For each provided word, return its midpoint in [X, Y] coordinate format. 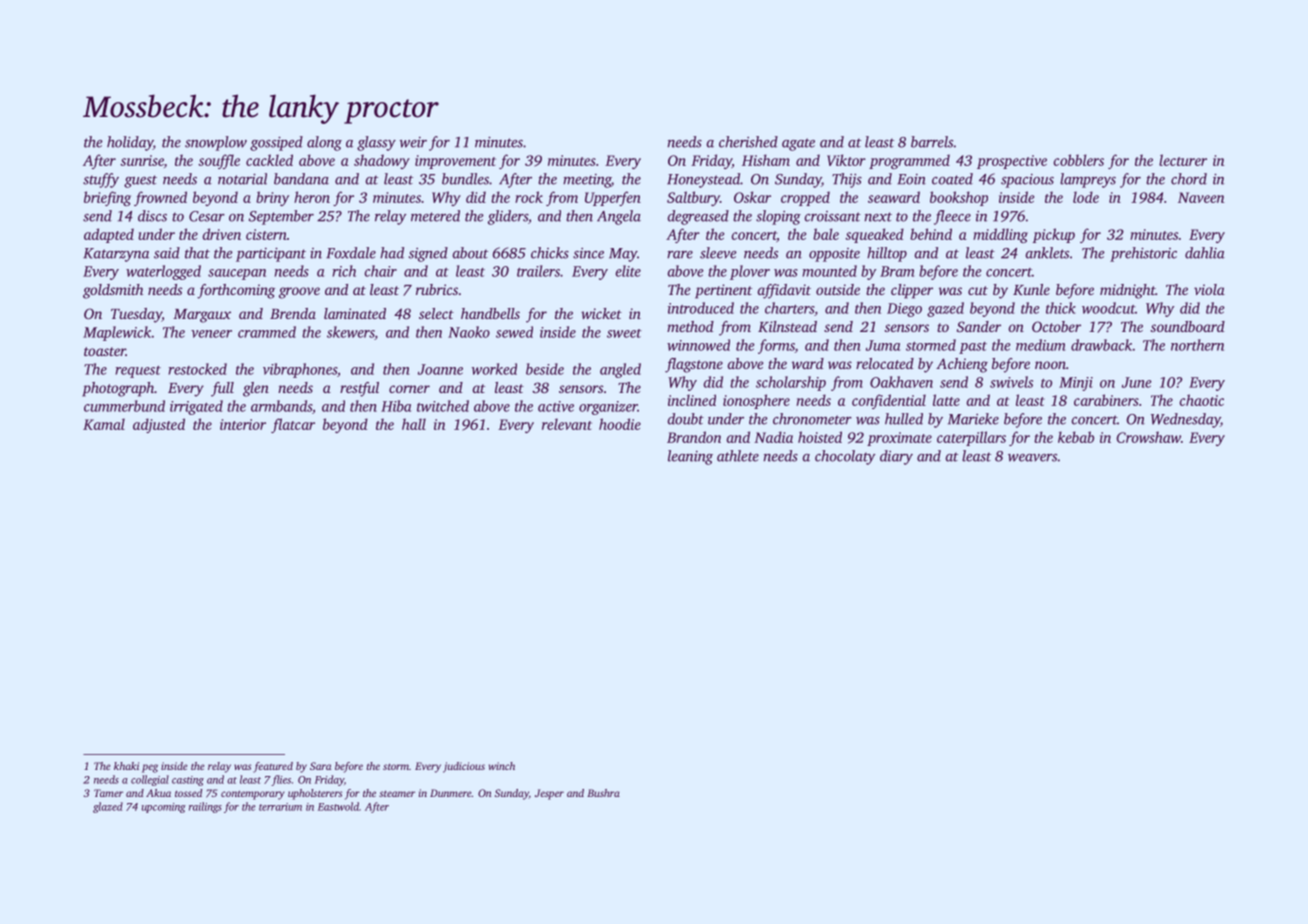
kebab [1076, 437]
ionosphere [756, 401]
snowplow [216, 143]
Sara [320, 766]
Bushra [603, 793]
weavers [1032, 458]
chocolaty [845, 457]
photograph [118, 389]
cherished [748, 142]
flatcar [293, 425]
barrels [932, 142]
